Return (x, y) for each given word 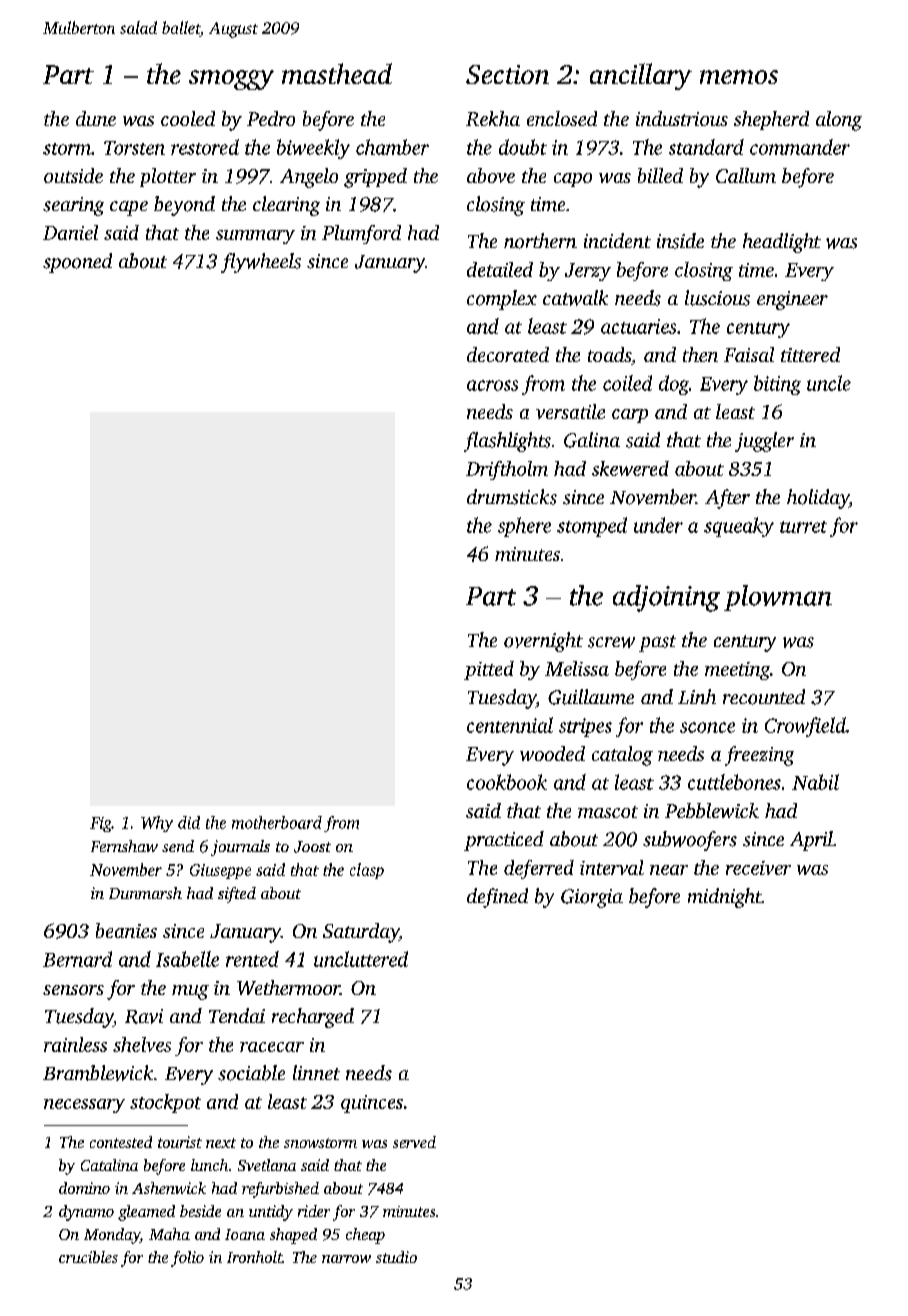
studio (396, 1257)
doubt (523, 147)
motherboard (277, 822)
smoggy (231, 80)
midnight (725, 898)
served (414, 1142)
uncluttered (361, 959)
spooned (77, 263)
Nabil (815, 782)
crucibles (88, 1257)
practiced (504, 841)
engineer (792, 300)
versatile (570, 411)
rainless (75, 1044)
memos (739, 77)
